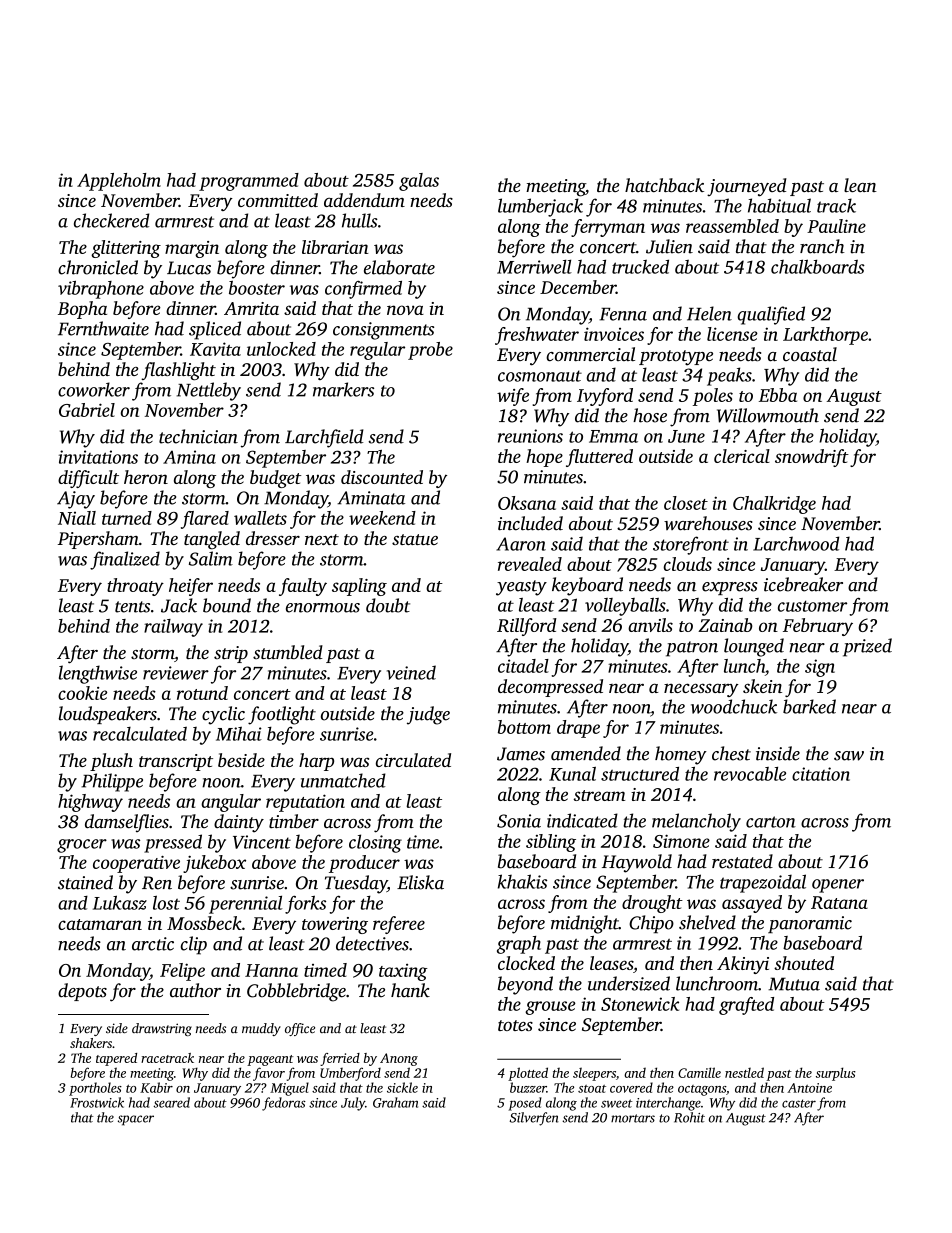  Describe the element at coordinates (282, 715) in the document. I see `footlight` at that location.
